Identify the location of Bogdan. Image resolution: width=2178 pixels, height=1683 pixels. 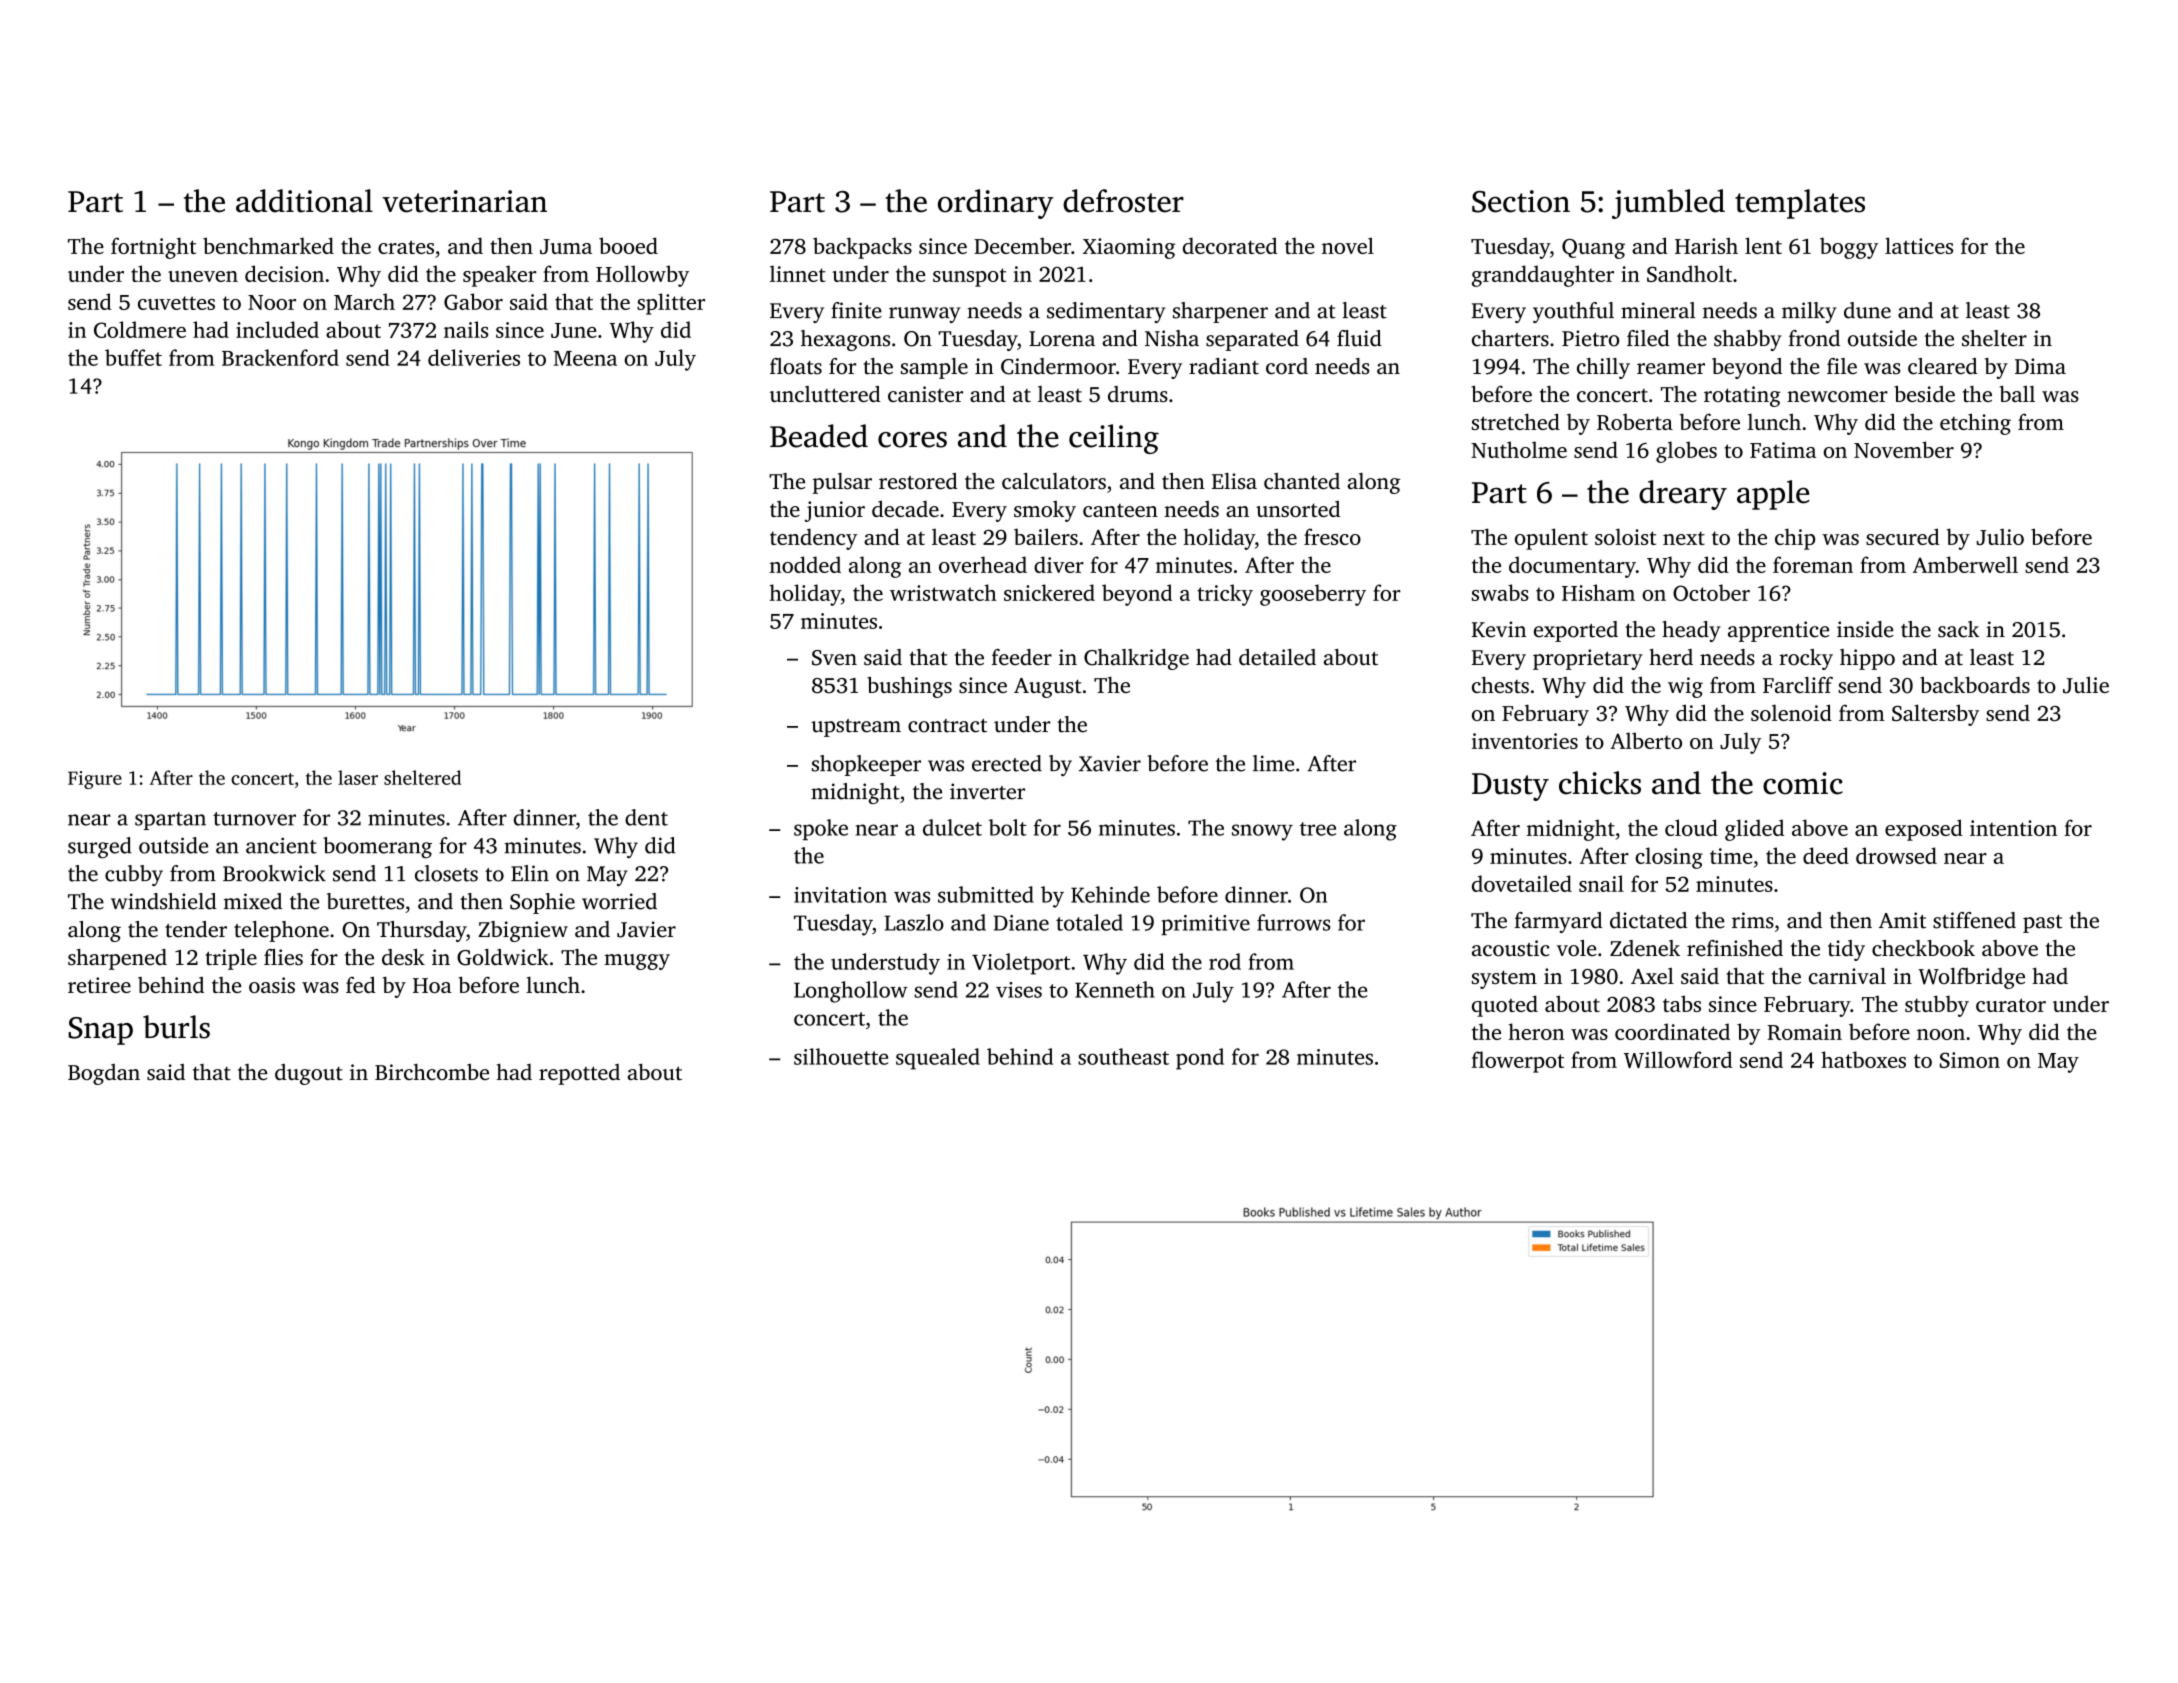
(104, 1074).
